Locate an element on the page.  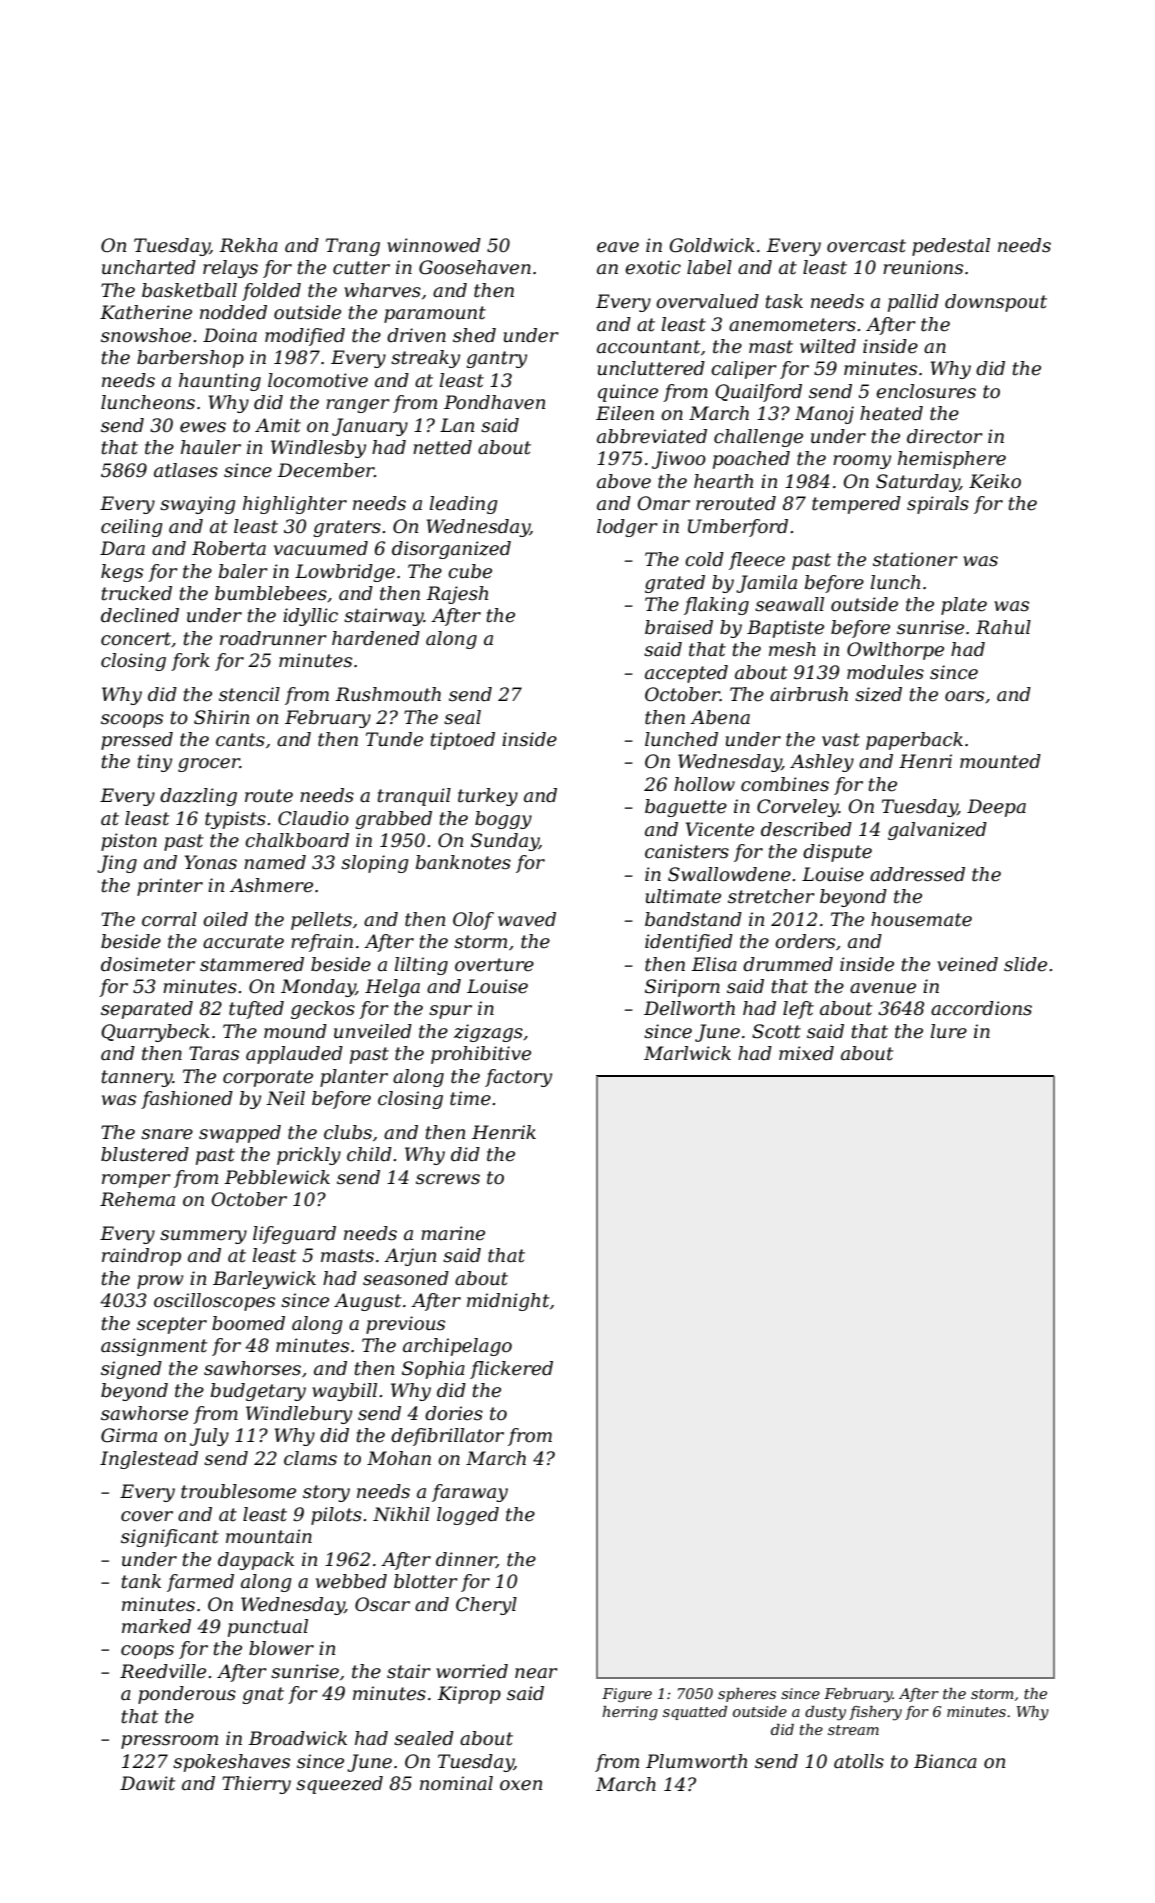
fishery is located at coordinates (875, 1713).
